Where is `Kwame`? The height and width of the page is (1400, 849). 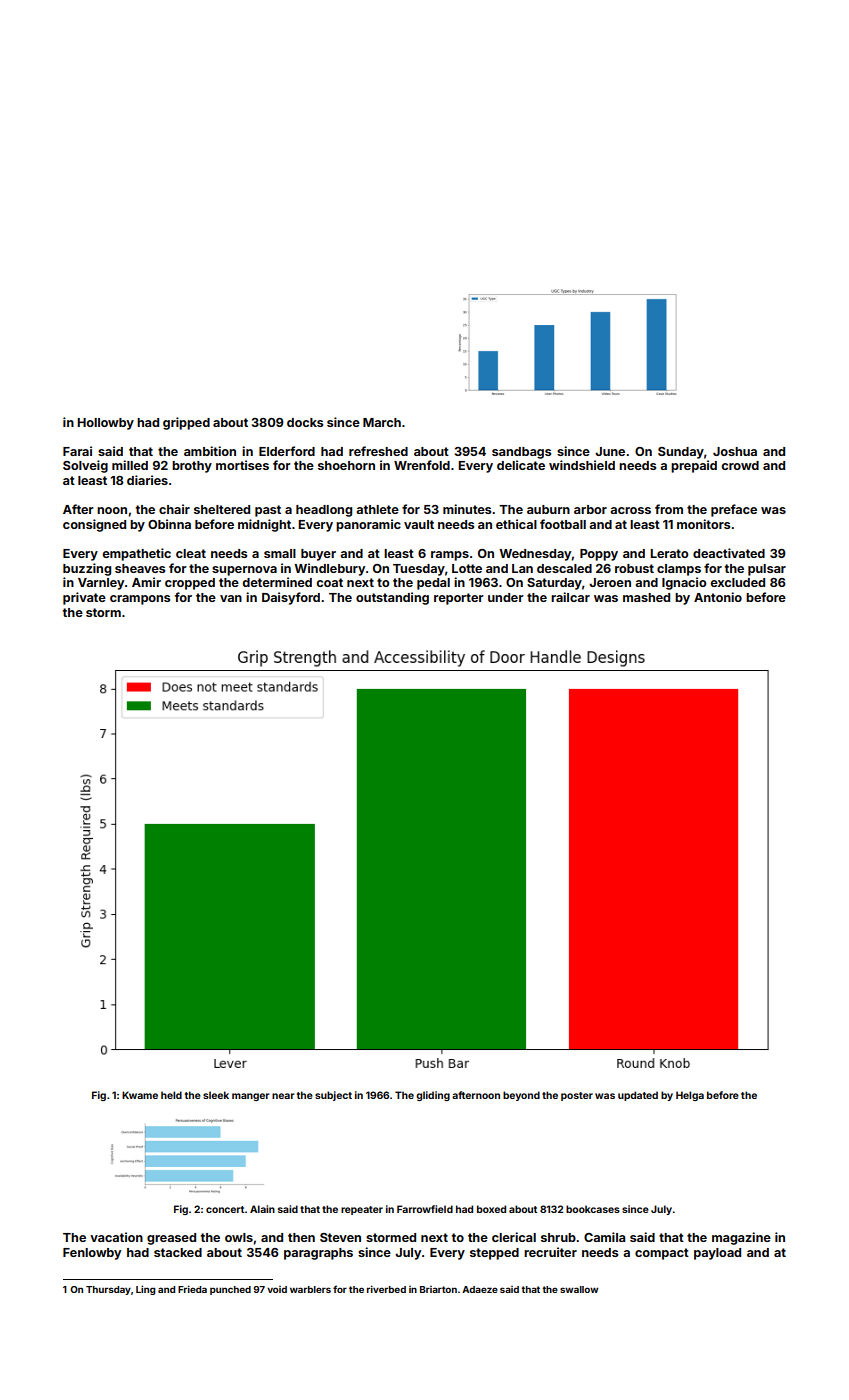
Kwame is located at coordinates (140, 1095).
